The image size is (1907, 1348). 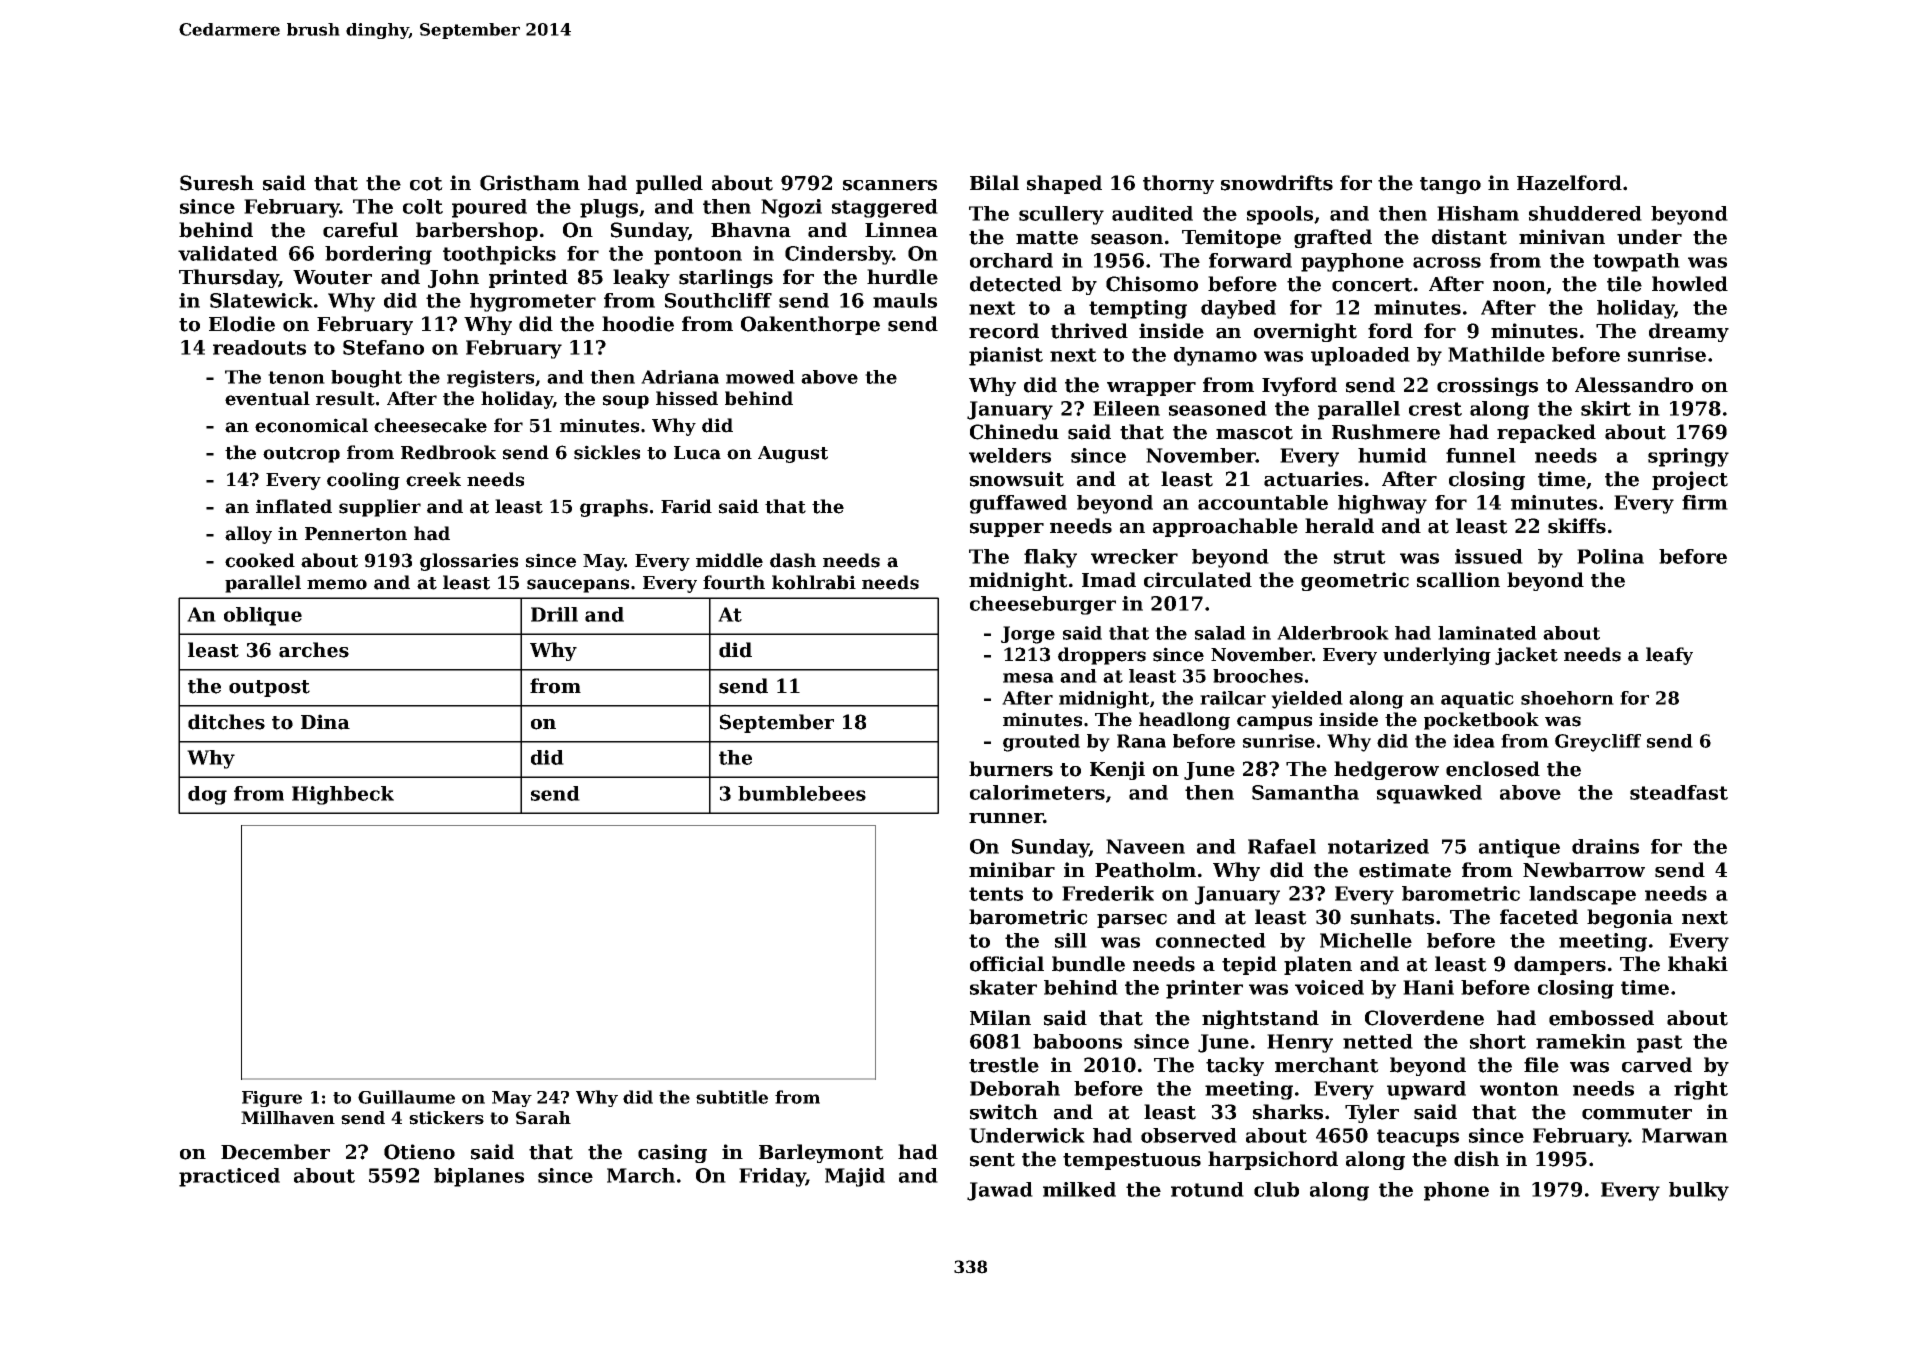 I want to click on Rana, so click(x=1141, y=741).
